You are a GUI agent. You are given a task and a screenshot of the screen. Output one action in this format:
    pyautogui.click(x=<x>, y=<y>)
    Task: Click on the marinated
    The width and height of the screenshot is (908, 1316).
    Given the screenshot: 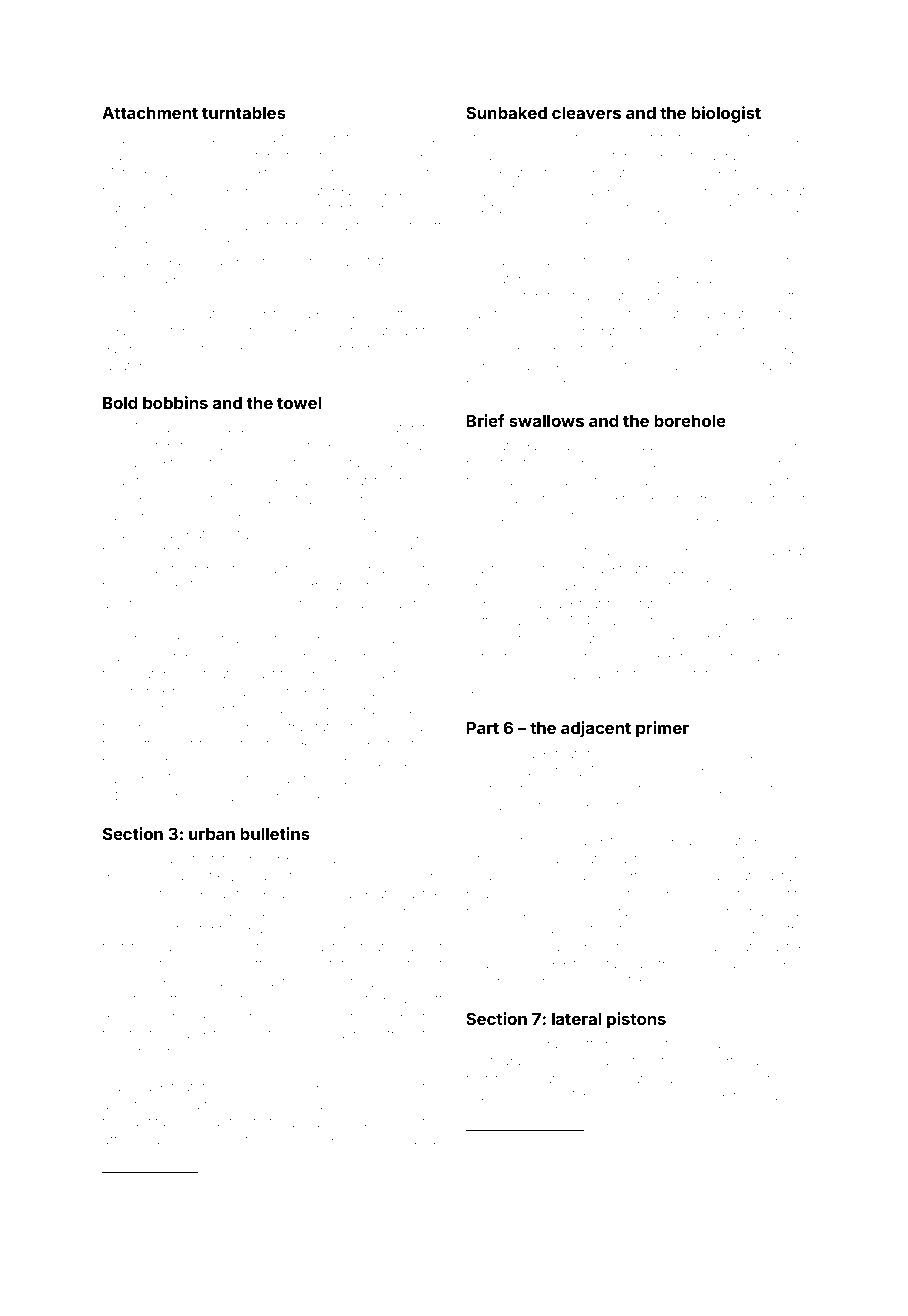 What is the action you would take?
    pyautogui.click(x=411, y=1017)
